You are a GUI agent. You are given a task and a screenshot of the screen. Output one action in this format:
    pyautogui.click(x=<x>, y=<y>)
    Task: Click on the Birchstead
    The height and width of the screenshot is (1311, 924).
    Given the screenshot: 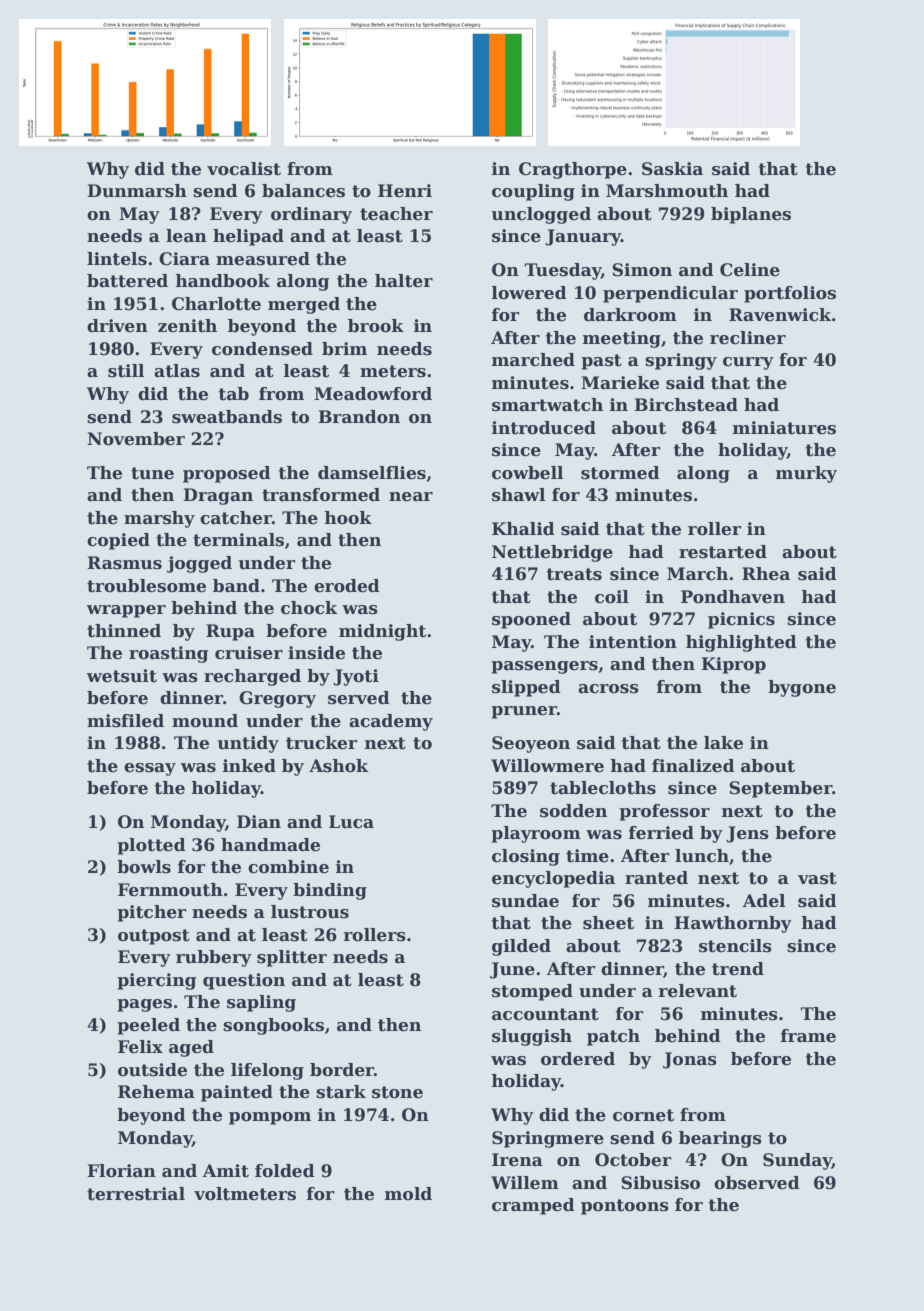 What is the action you would take?
    pyautogui.click(x=686, y=405)
